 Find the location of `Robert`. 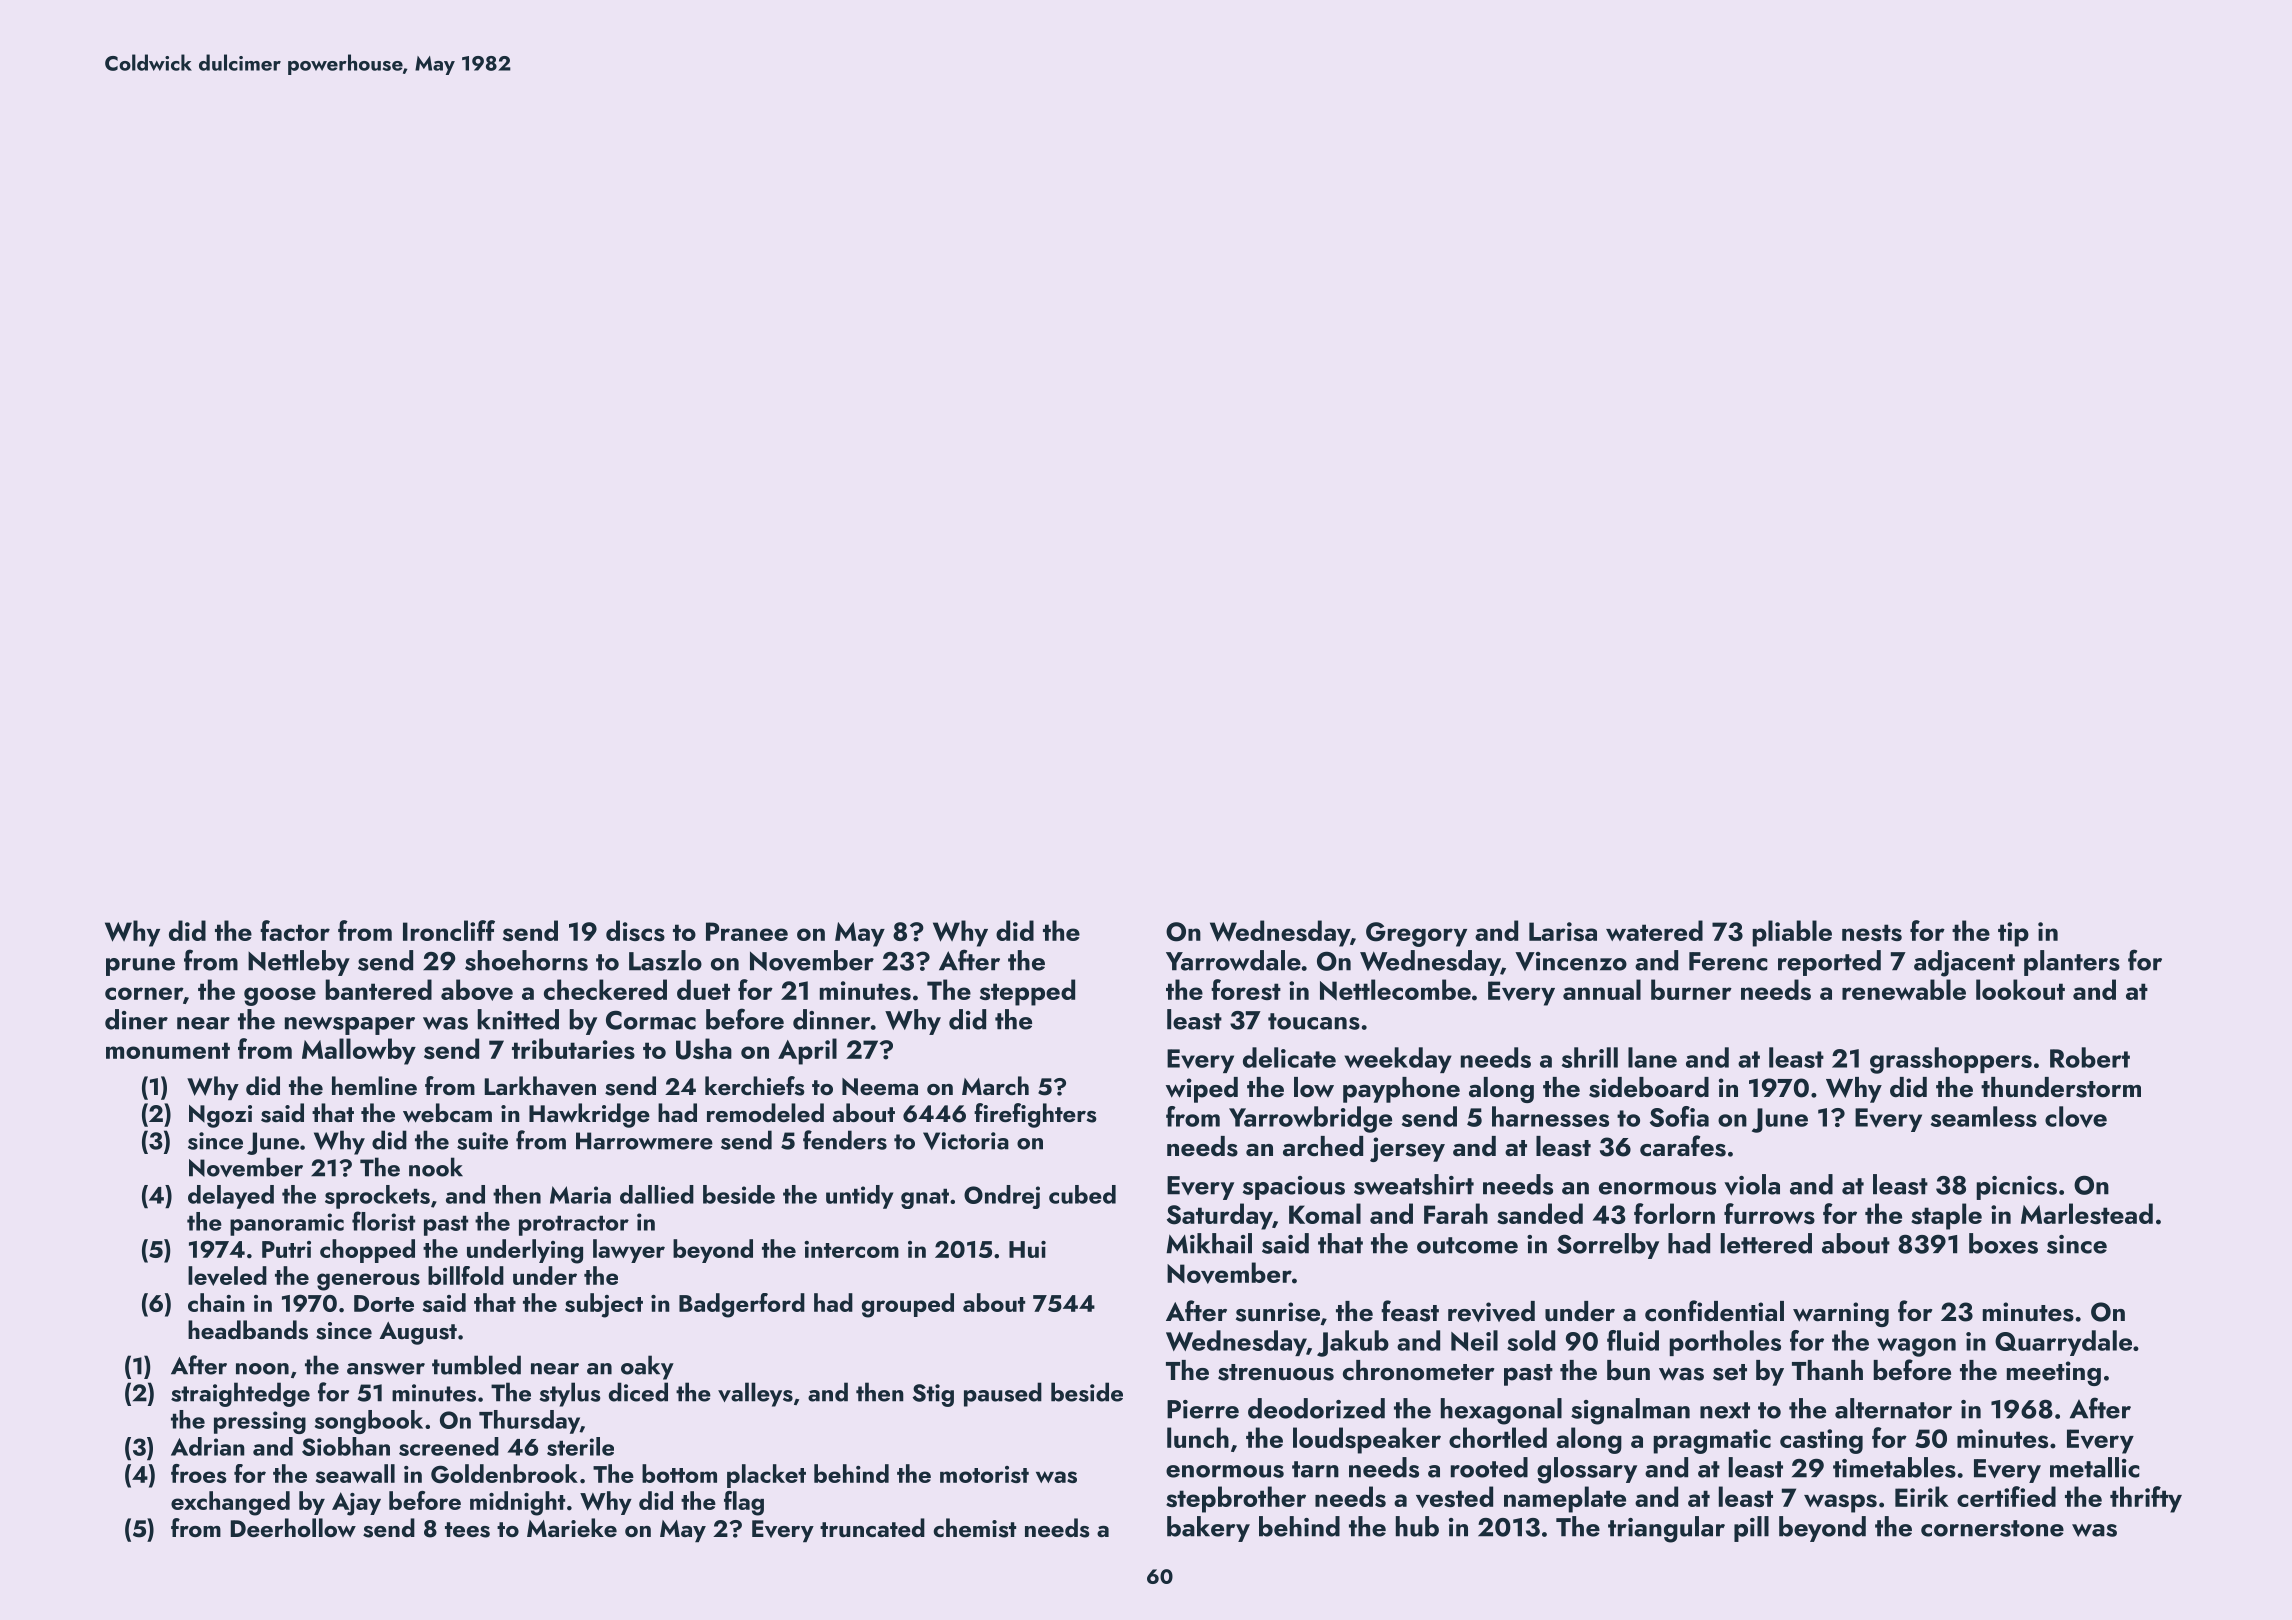

Robert is located at coordinates (2090, 1057).
